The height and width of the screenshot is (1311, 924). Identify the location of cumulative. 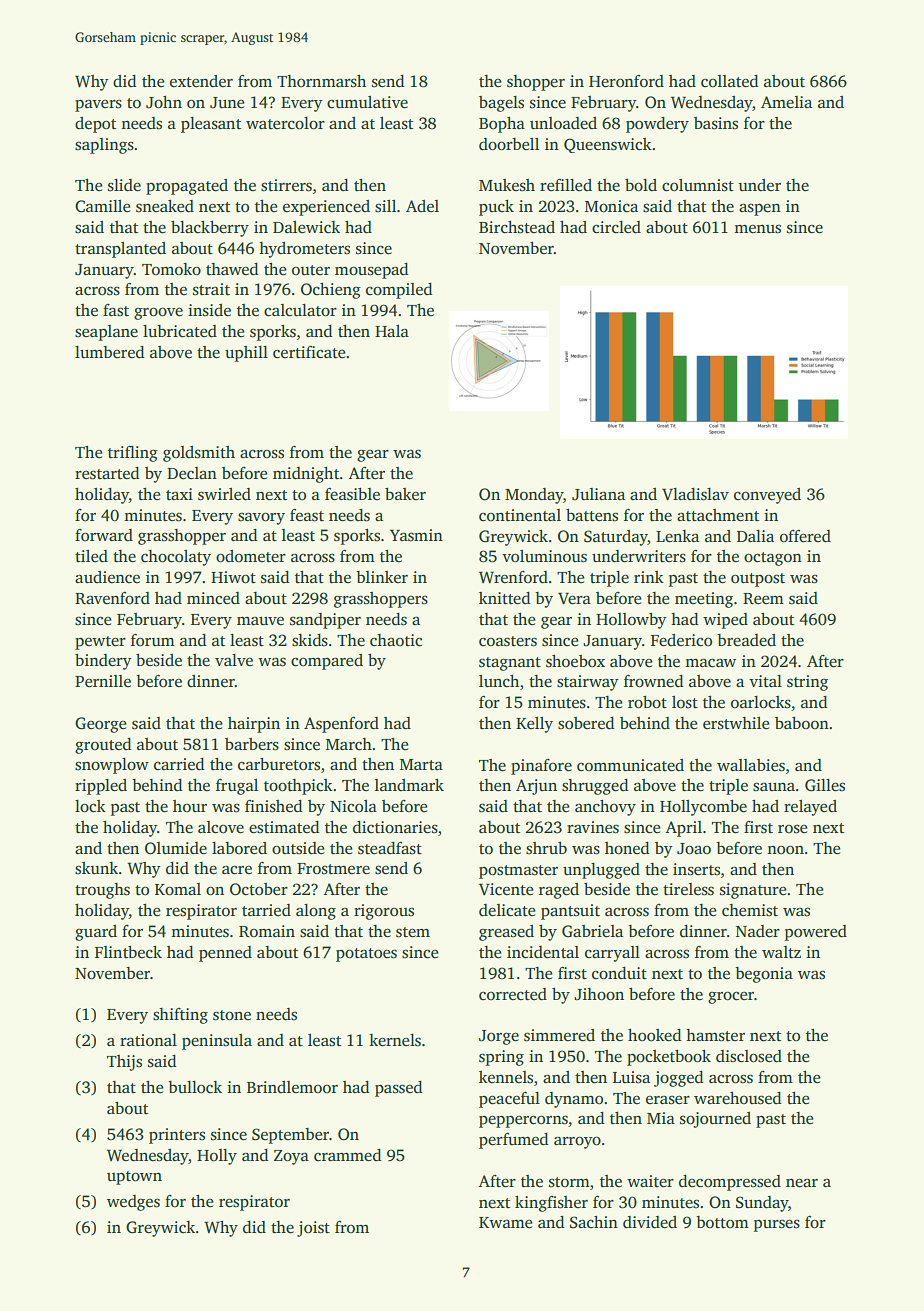
(367, 102).
